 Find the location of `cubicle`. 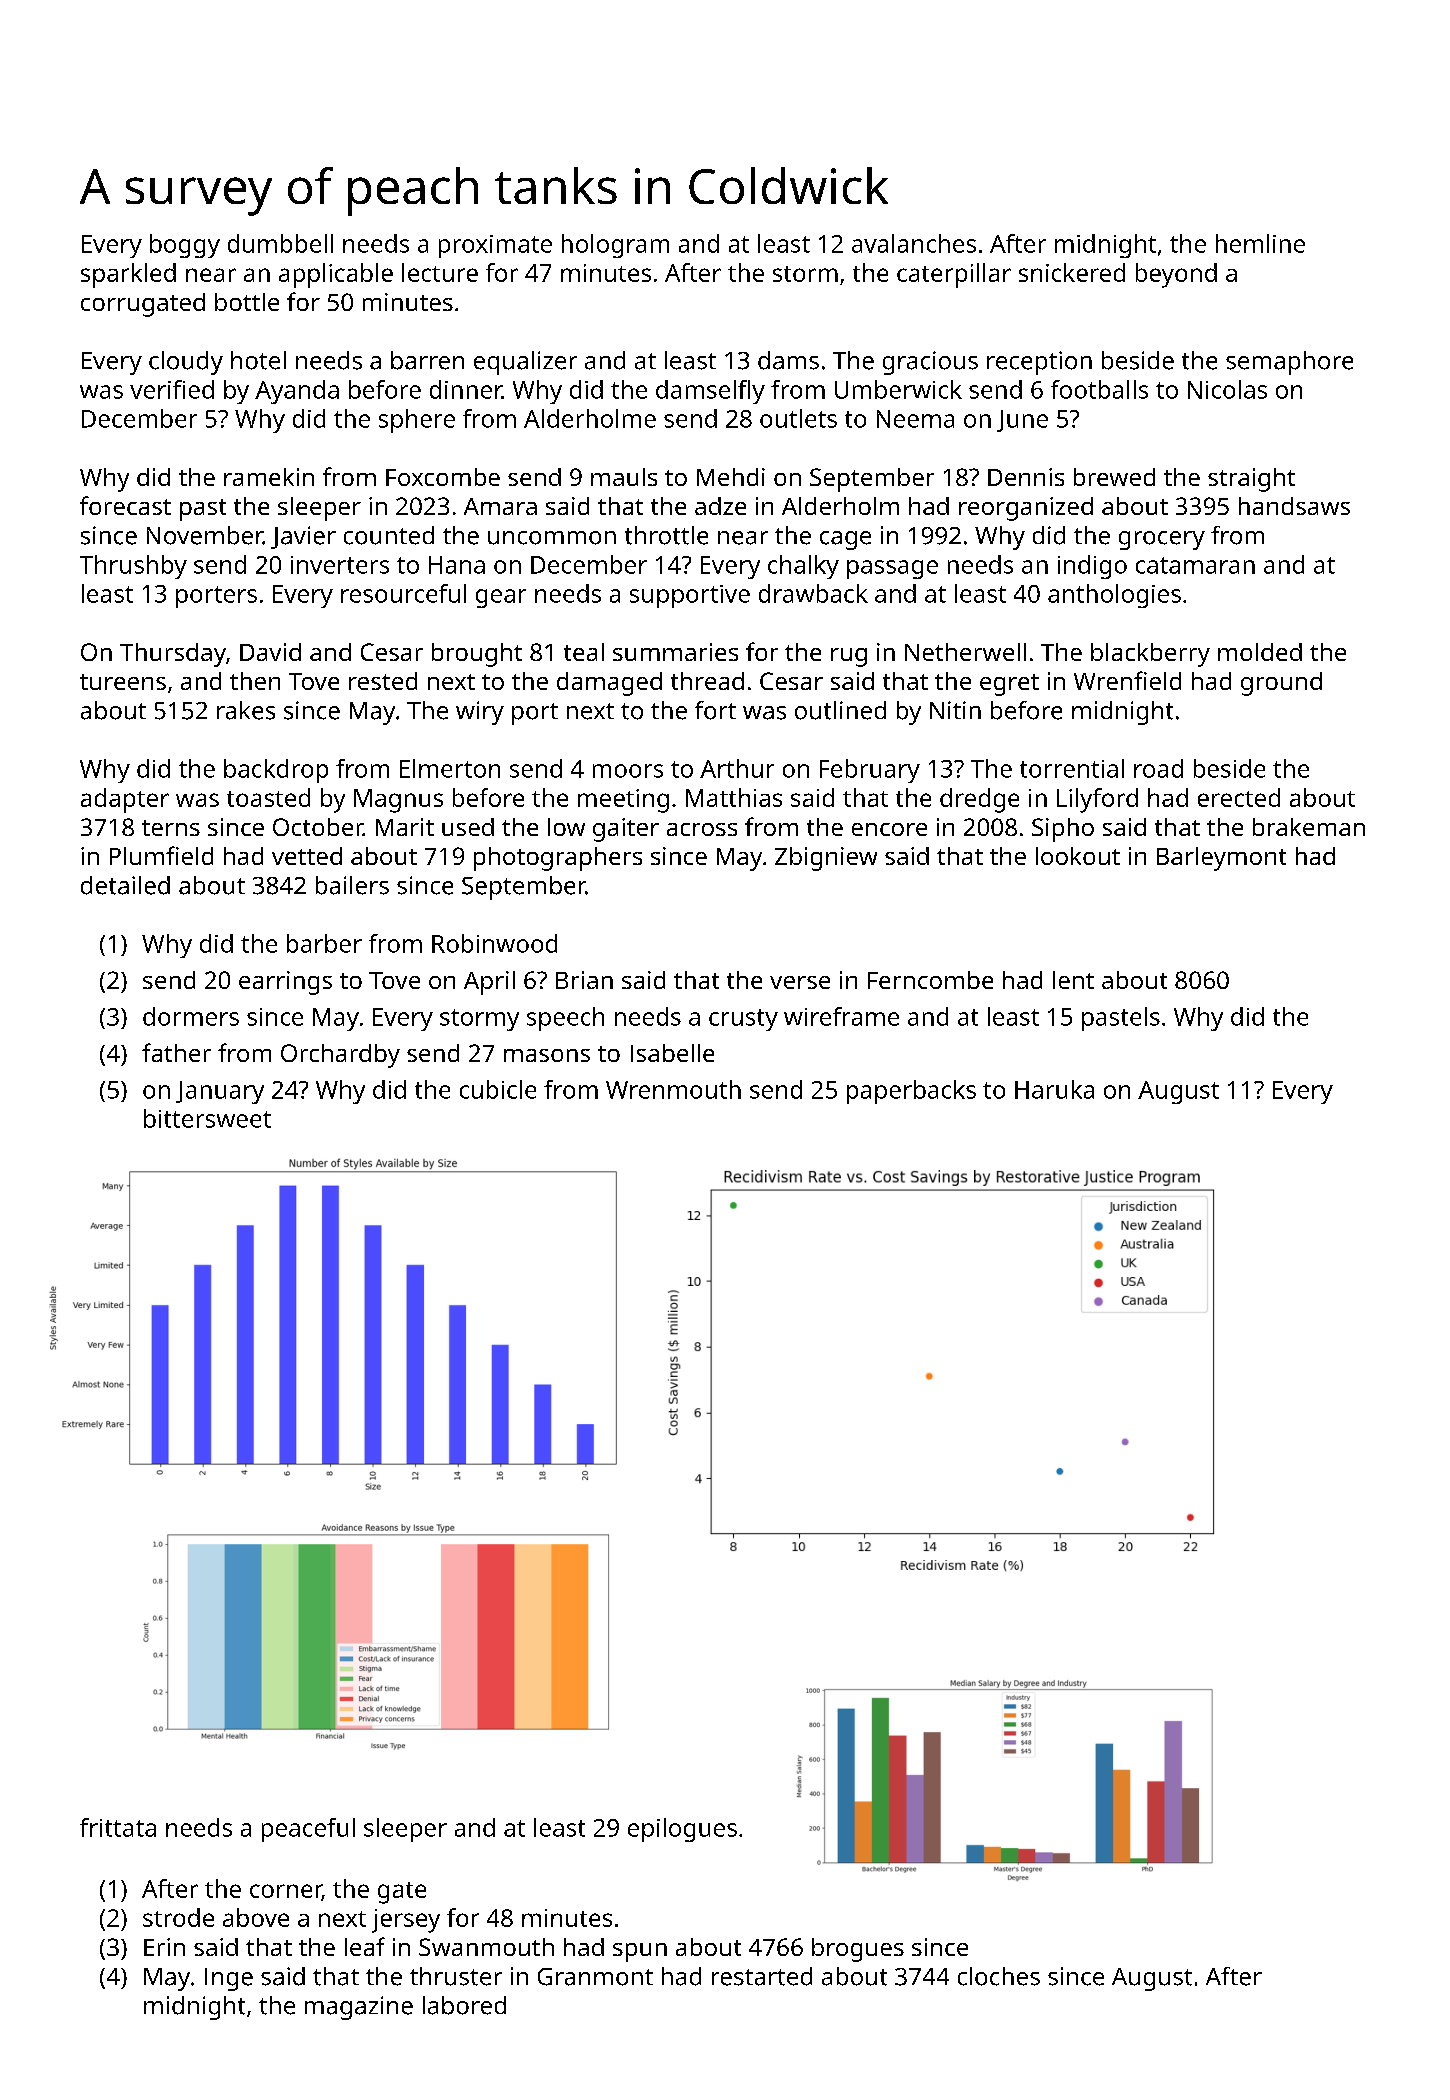

cubicle is located at coordinates (498, 1089).
